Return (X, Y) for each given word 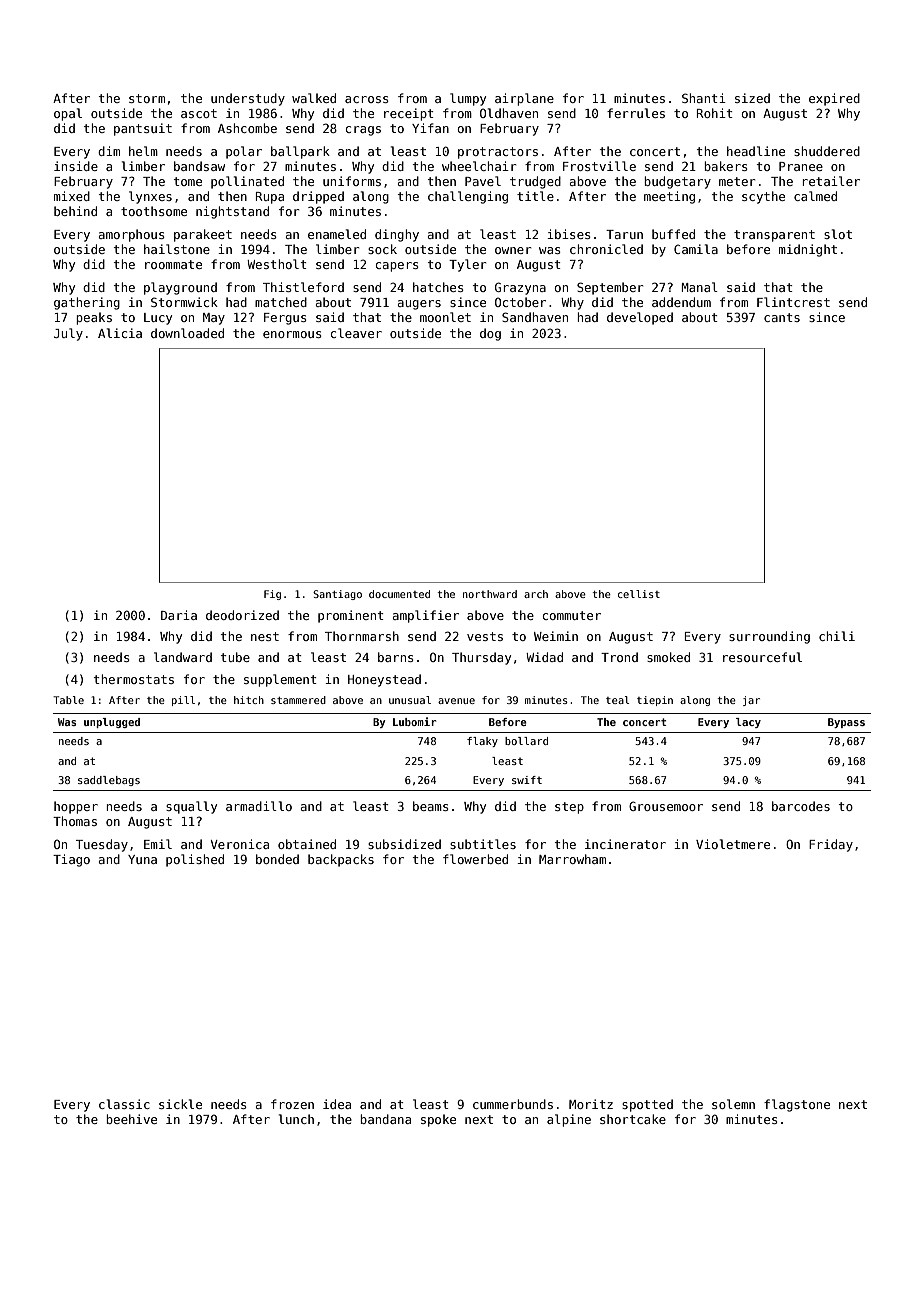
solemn (733, 1104)
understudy (248, 99)
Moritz (591, 1104)
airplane (524, 99)
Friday (831, 845)
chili (837, 636)
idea (337, 1104)
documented (399, 594)
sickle (180, 1104)
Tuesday (102, 845)
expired (834, 99)
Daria (179, 615)
